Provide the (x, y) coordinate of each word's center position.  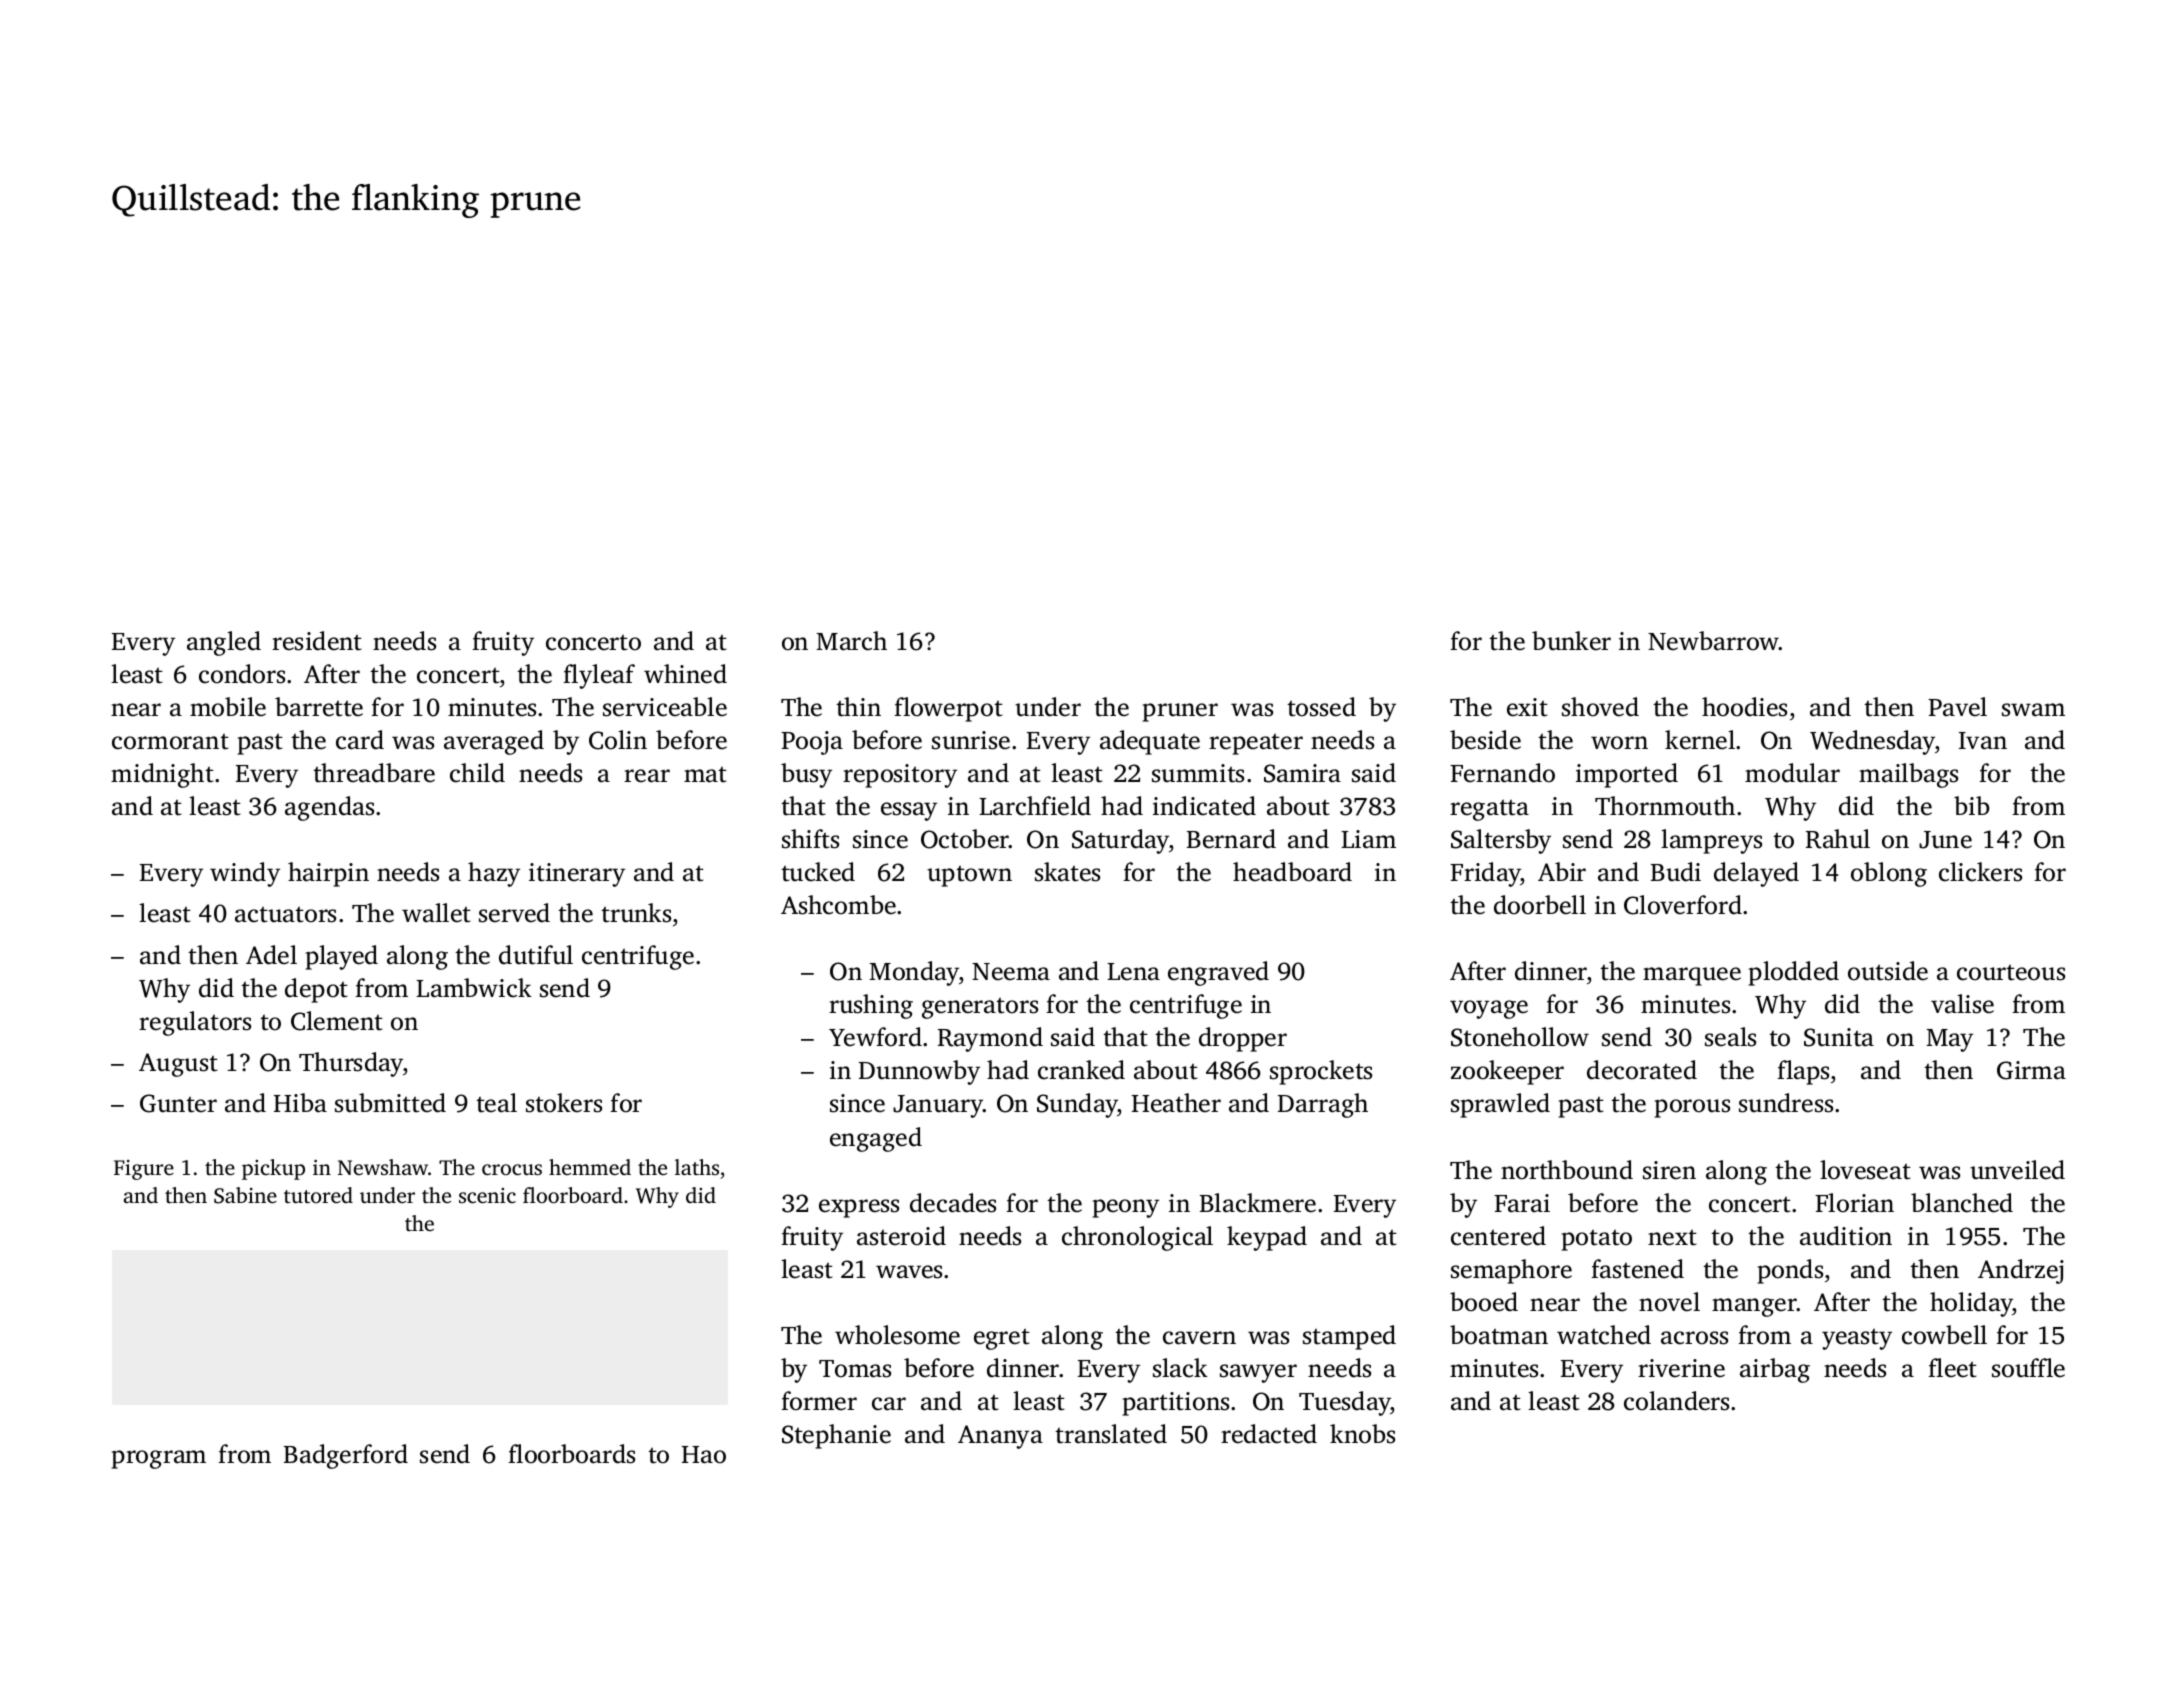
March (851, 641)
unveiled (2017, 1170)
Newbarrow (1713, 641)
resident (317, 641)
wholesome (897, 1335)
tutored (318, 1195)
